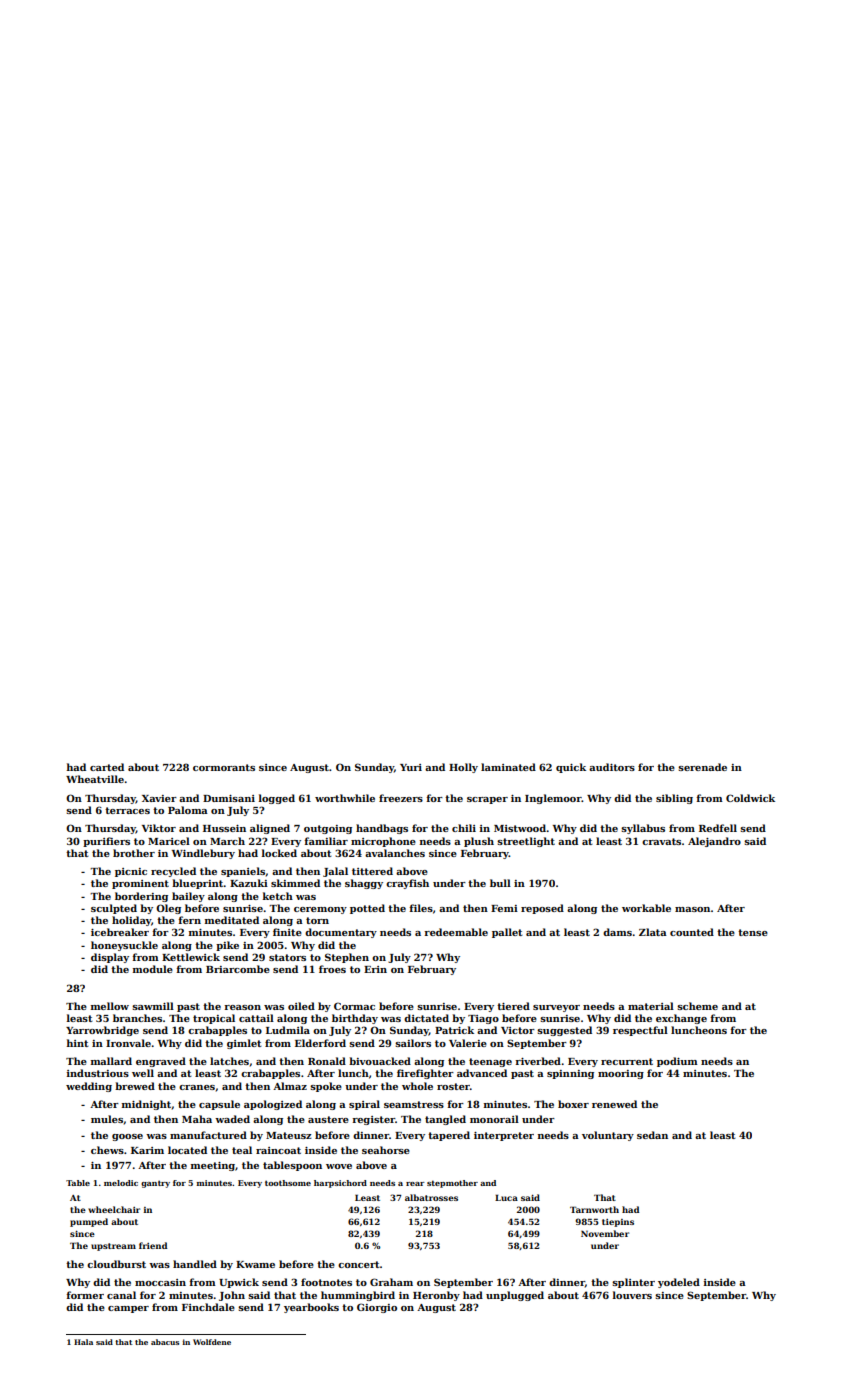 This page has height=1400, width=849. What do you see at coordinates (127, 810) in the page?
I see `terraces` at bounding box center [127, 810].
